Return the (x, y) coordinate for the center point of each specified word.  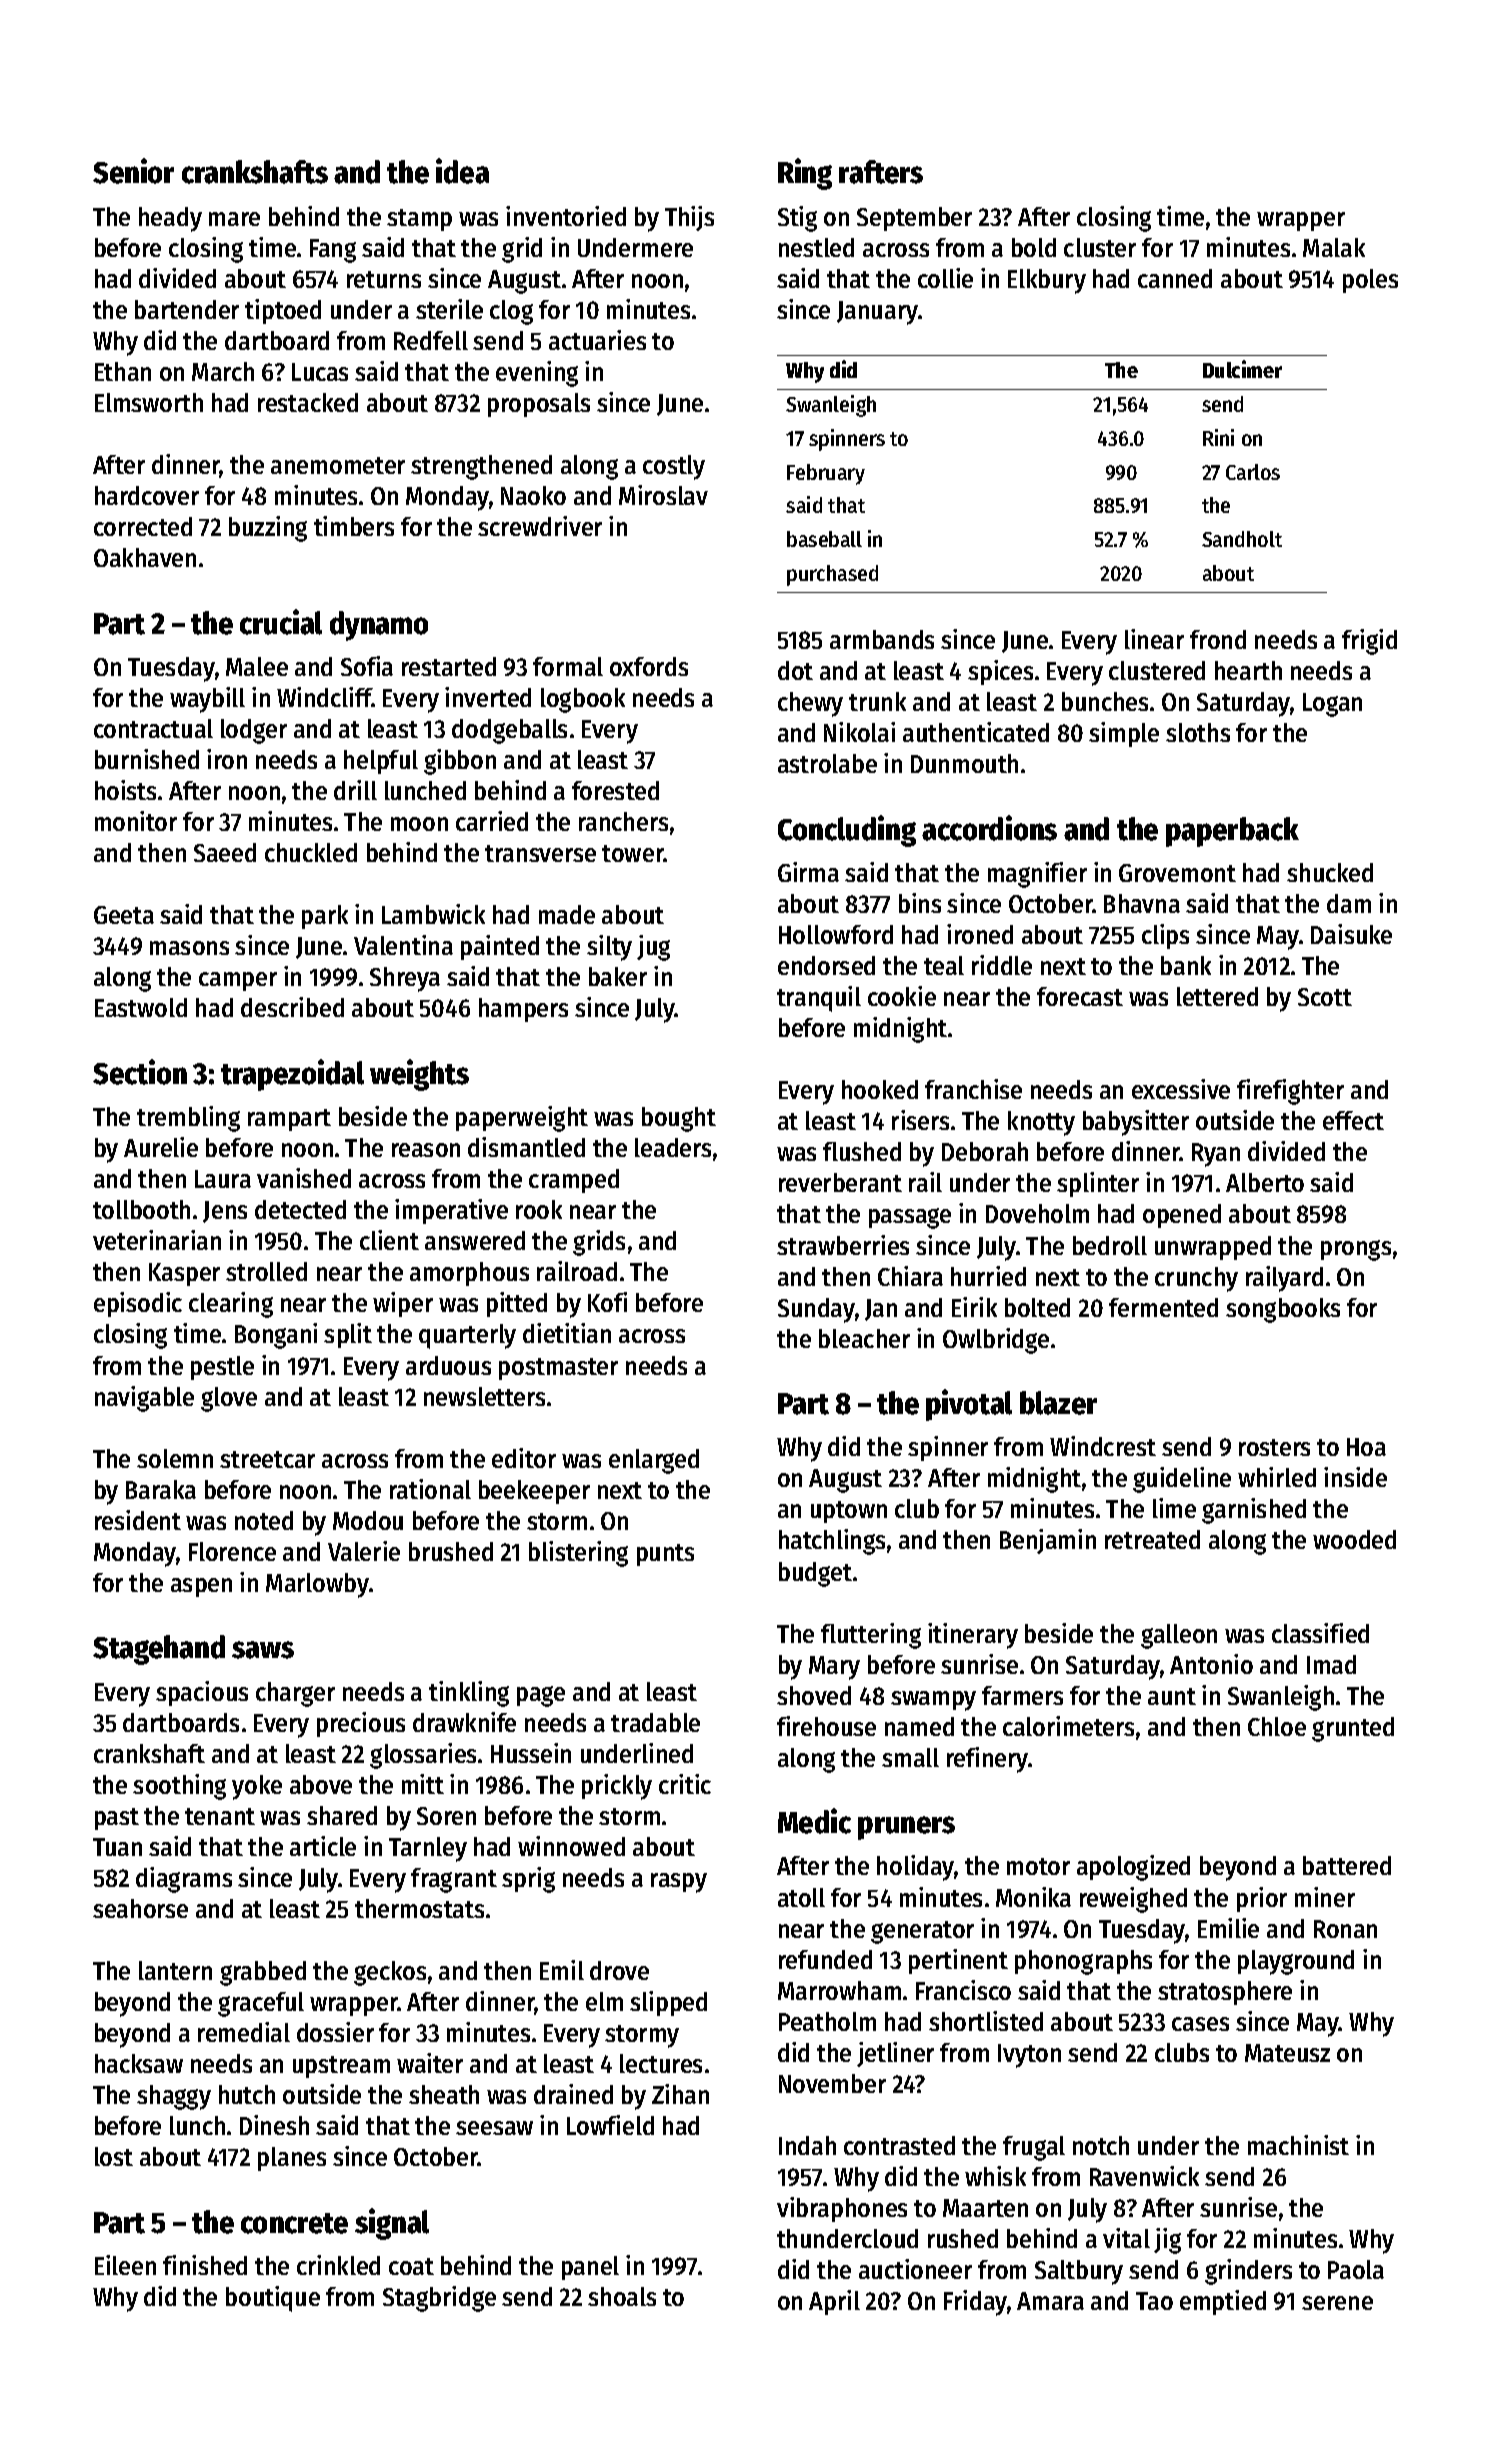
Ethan (123, 371)
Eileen (125, 2265)
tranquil (819, 999)
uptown (849, 1512)
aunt (1172, 1696)
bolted (1037, 1307)
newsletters (484, 1396)
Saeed (225, 852)
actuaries (597, 340)
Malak (1334, 247)
